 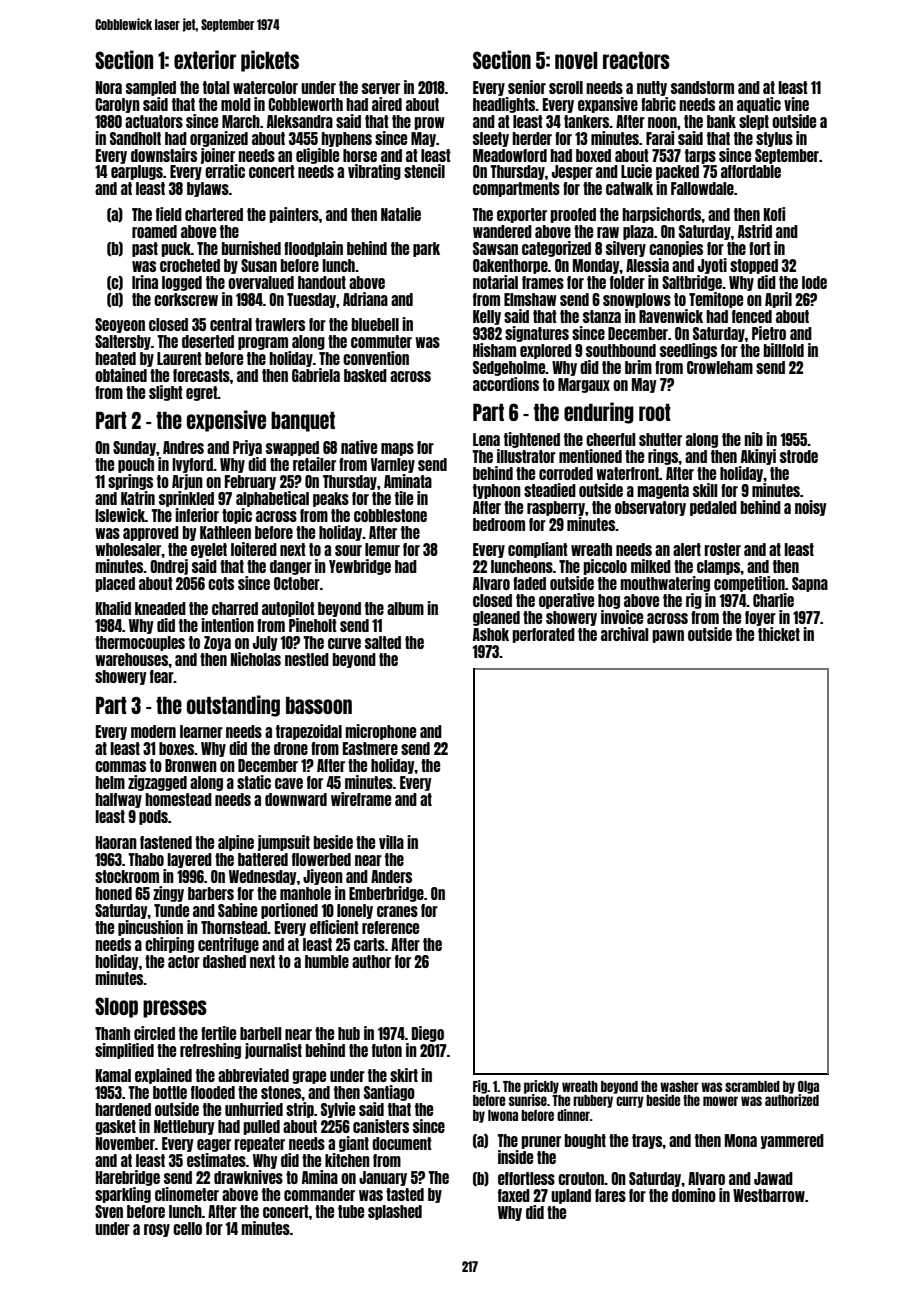 What do you see at coordinates (668, 636) in the page?
I see `pawn` at bounding box center [668, 636].
